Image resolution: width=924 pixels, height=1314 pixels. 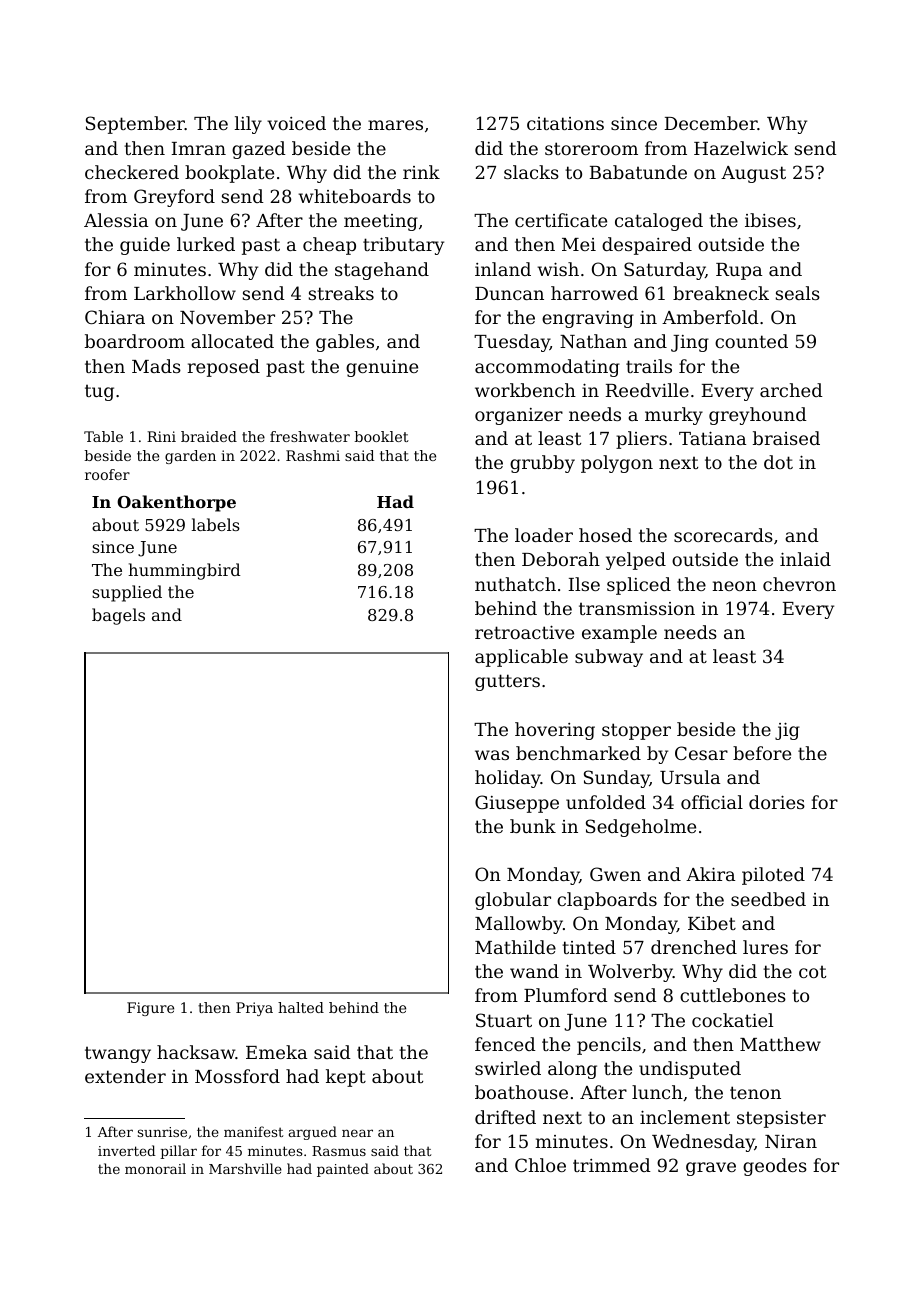 What do you see at coordinates (735, 586) in the document?
I see `neon` at bounding box center [735, 586].
